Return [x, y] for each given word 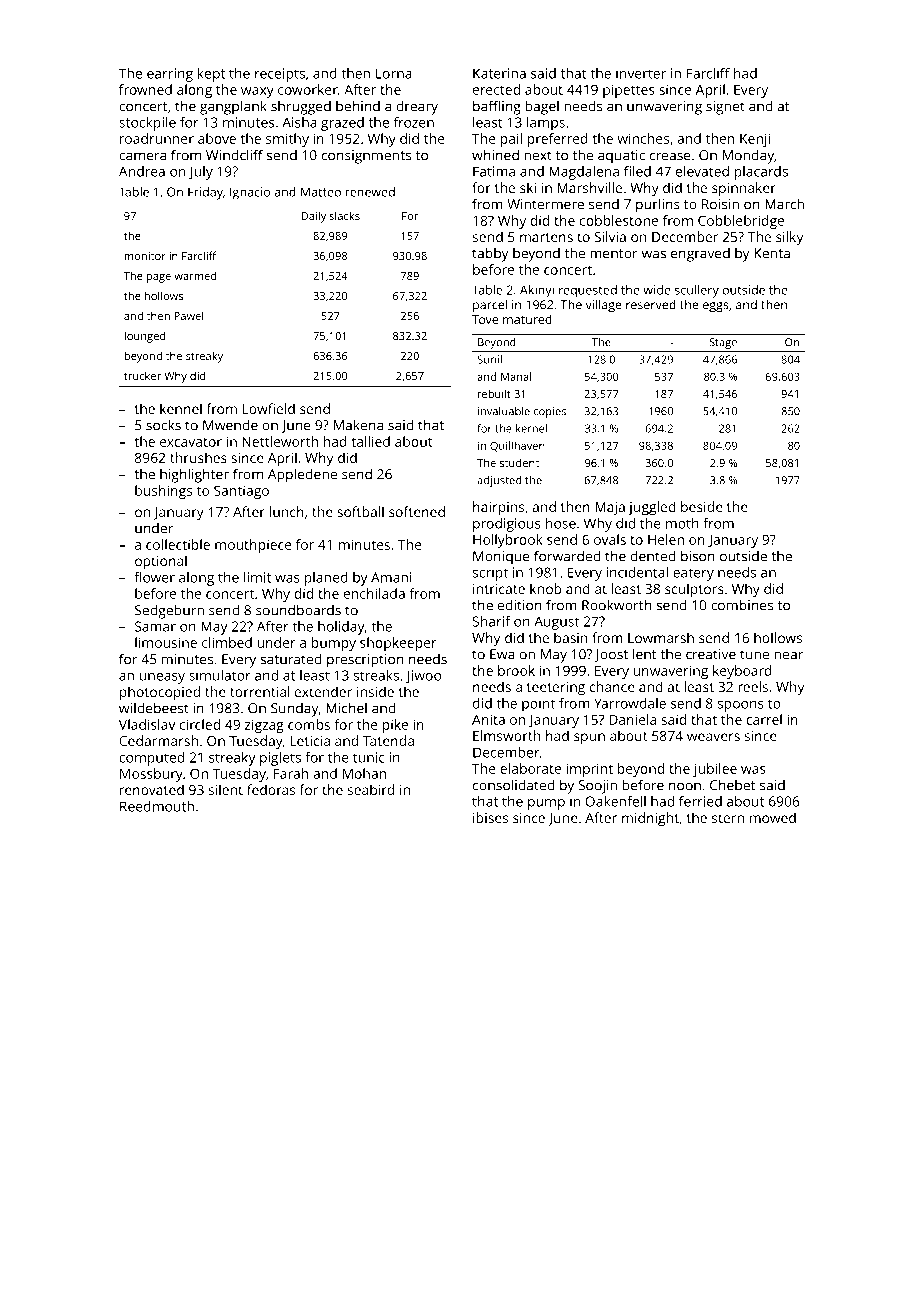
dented [653, 556]
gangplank [233, 107]
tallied [370, 441]
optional [161, 562]
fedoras [271, 789]
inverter [641, 73]
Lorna [394, 73]
